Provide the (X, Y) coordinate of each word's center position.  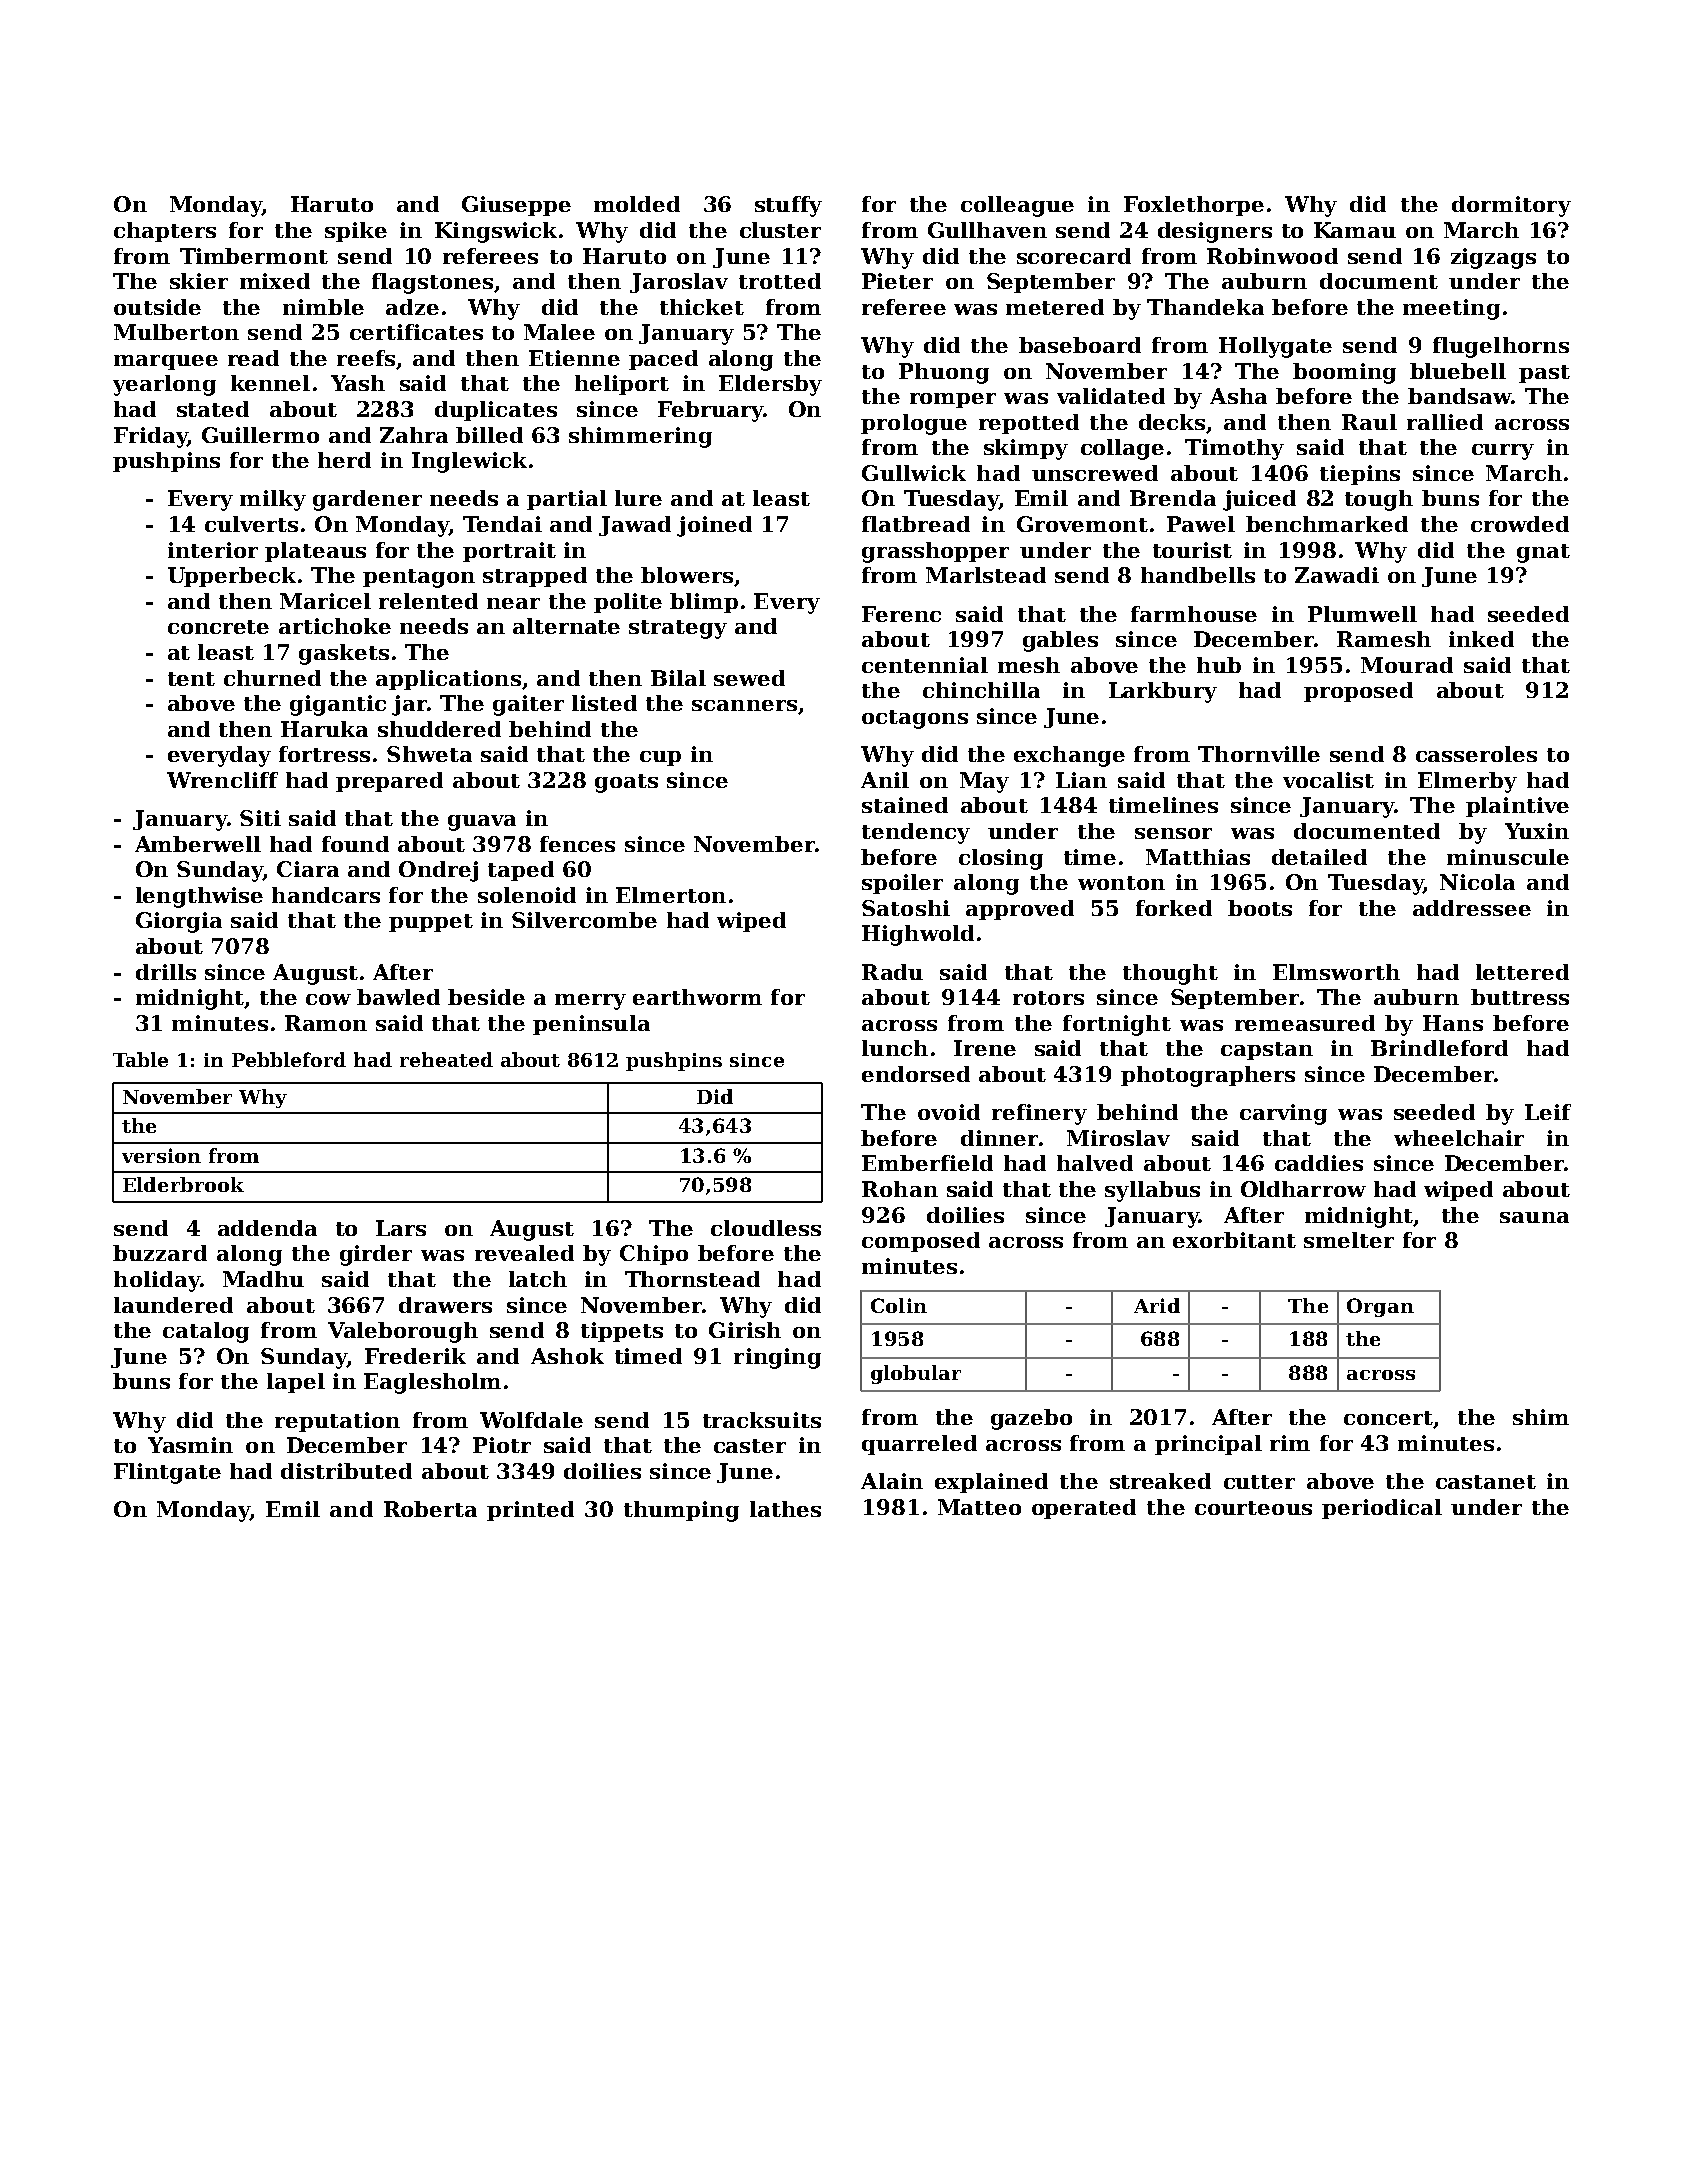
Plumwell (1362, 614)
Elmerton (671, 895)
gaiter (528, 705)
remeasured (1305, 1023)
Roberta (430, 1509)
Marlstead (986, 575)
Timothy (1234, 449)
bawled (398, 997)
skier (199, 281)
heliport (622, 385)
